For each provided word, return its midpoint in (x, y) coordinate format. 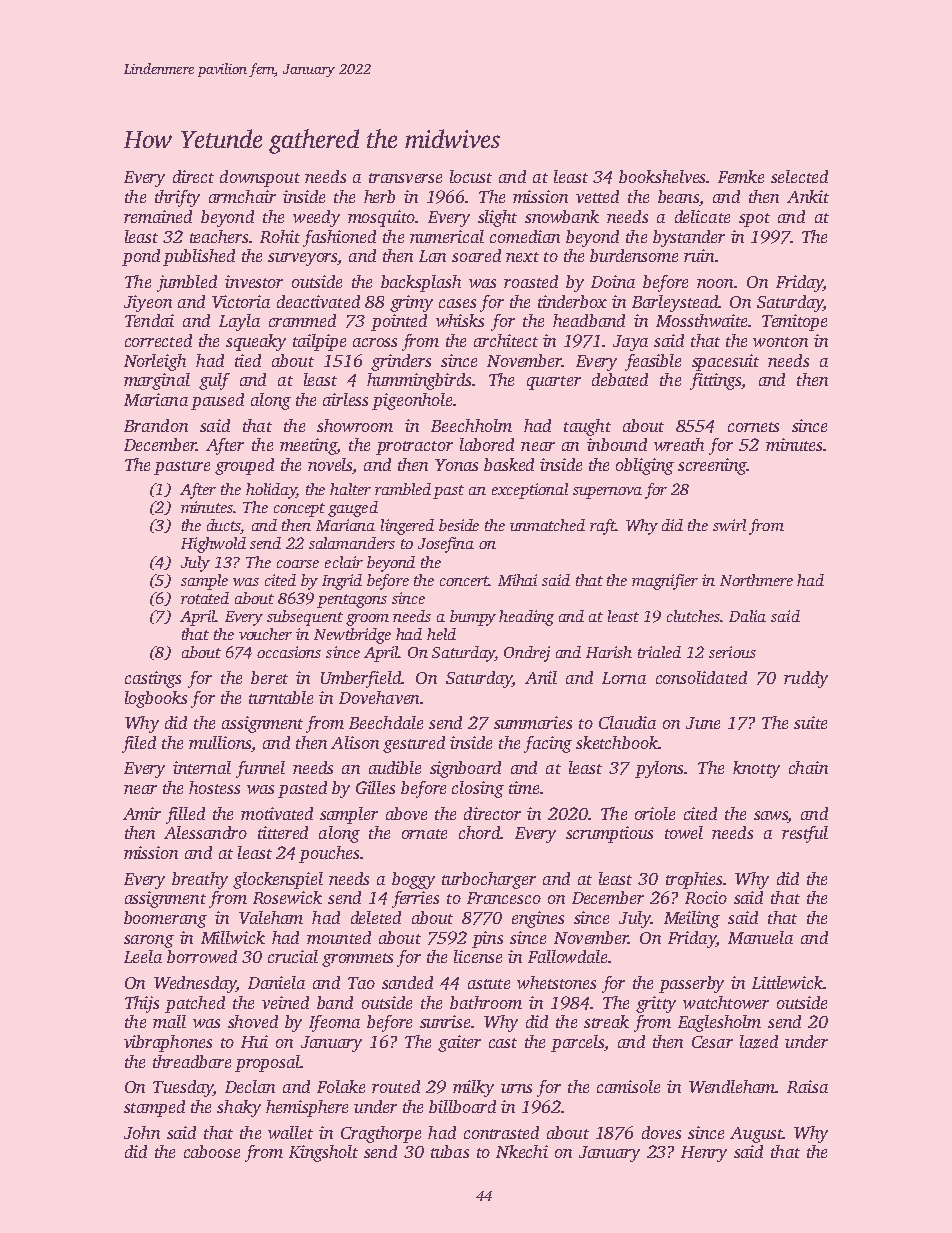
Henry (704, 1154)
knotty (756, 769)
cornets (753, 427)
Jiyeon (148, 303)
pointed (399, 322)
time (524, 787)
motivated (277, 813)
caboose (212, 1151)
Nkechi (522, 1151)
